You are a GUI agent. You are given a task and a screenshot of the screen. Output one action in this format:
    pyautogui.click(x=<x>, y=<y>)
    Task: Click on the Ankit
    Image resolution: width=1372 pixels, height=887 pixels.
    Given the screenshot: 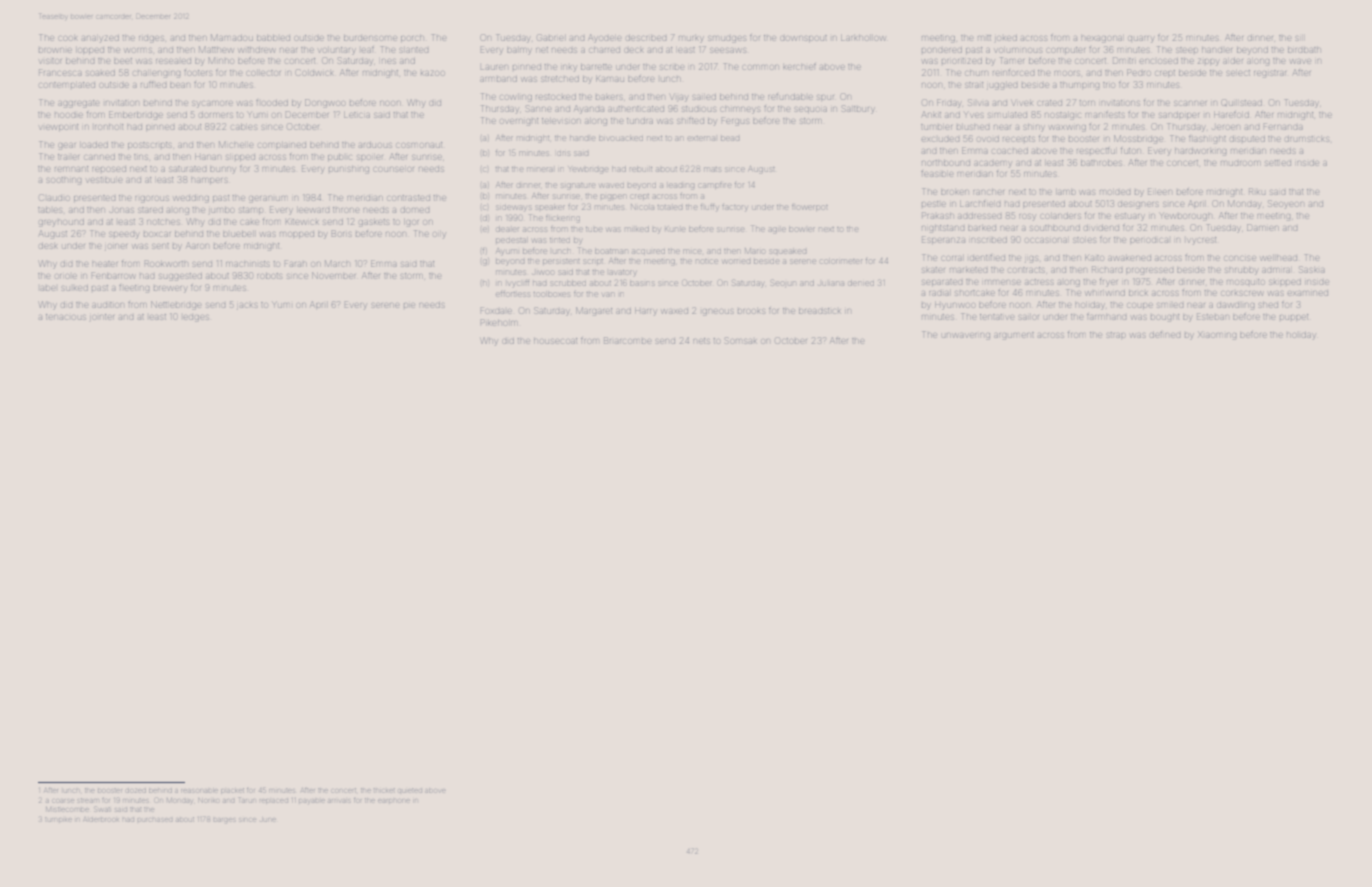 What is the action you would take?
    pyautogui.click(x=931, y=115)
